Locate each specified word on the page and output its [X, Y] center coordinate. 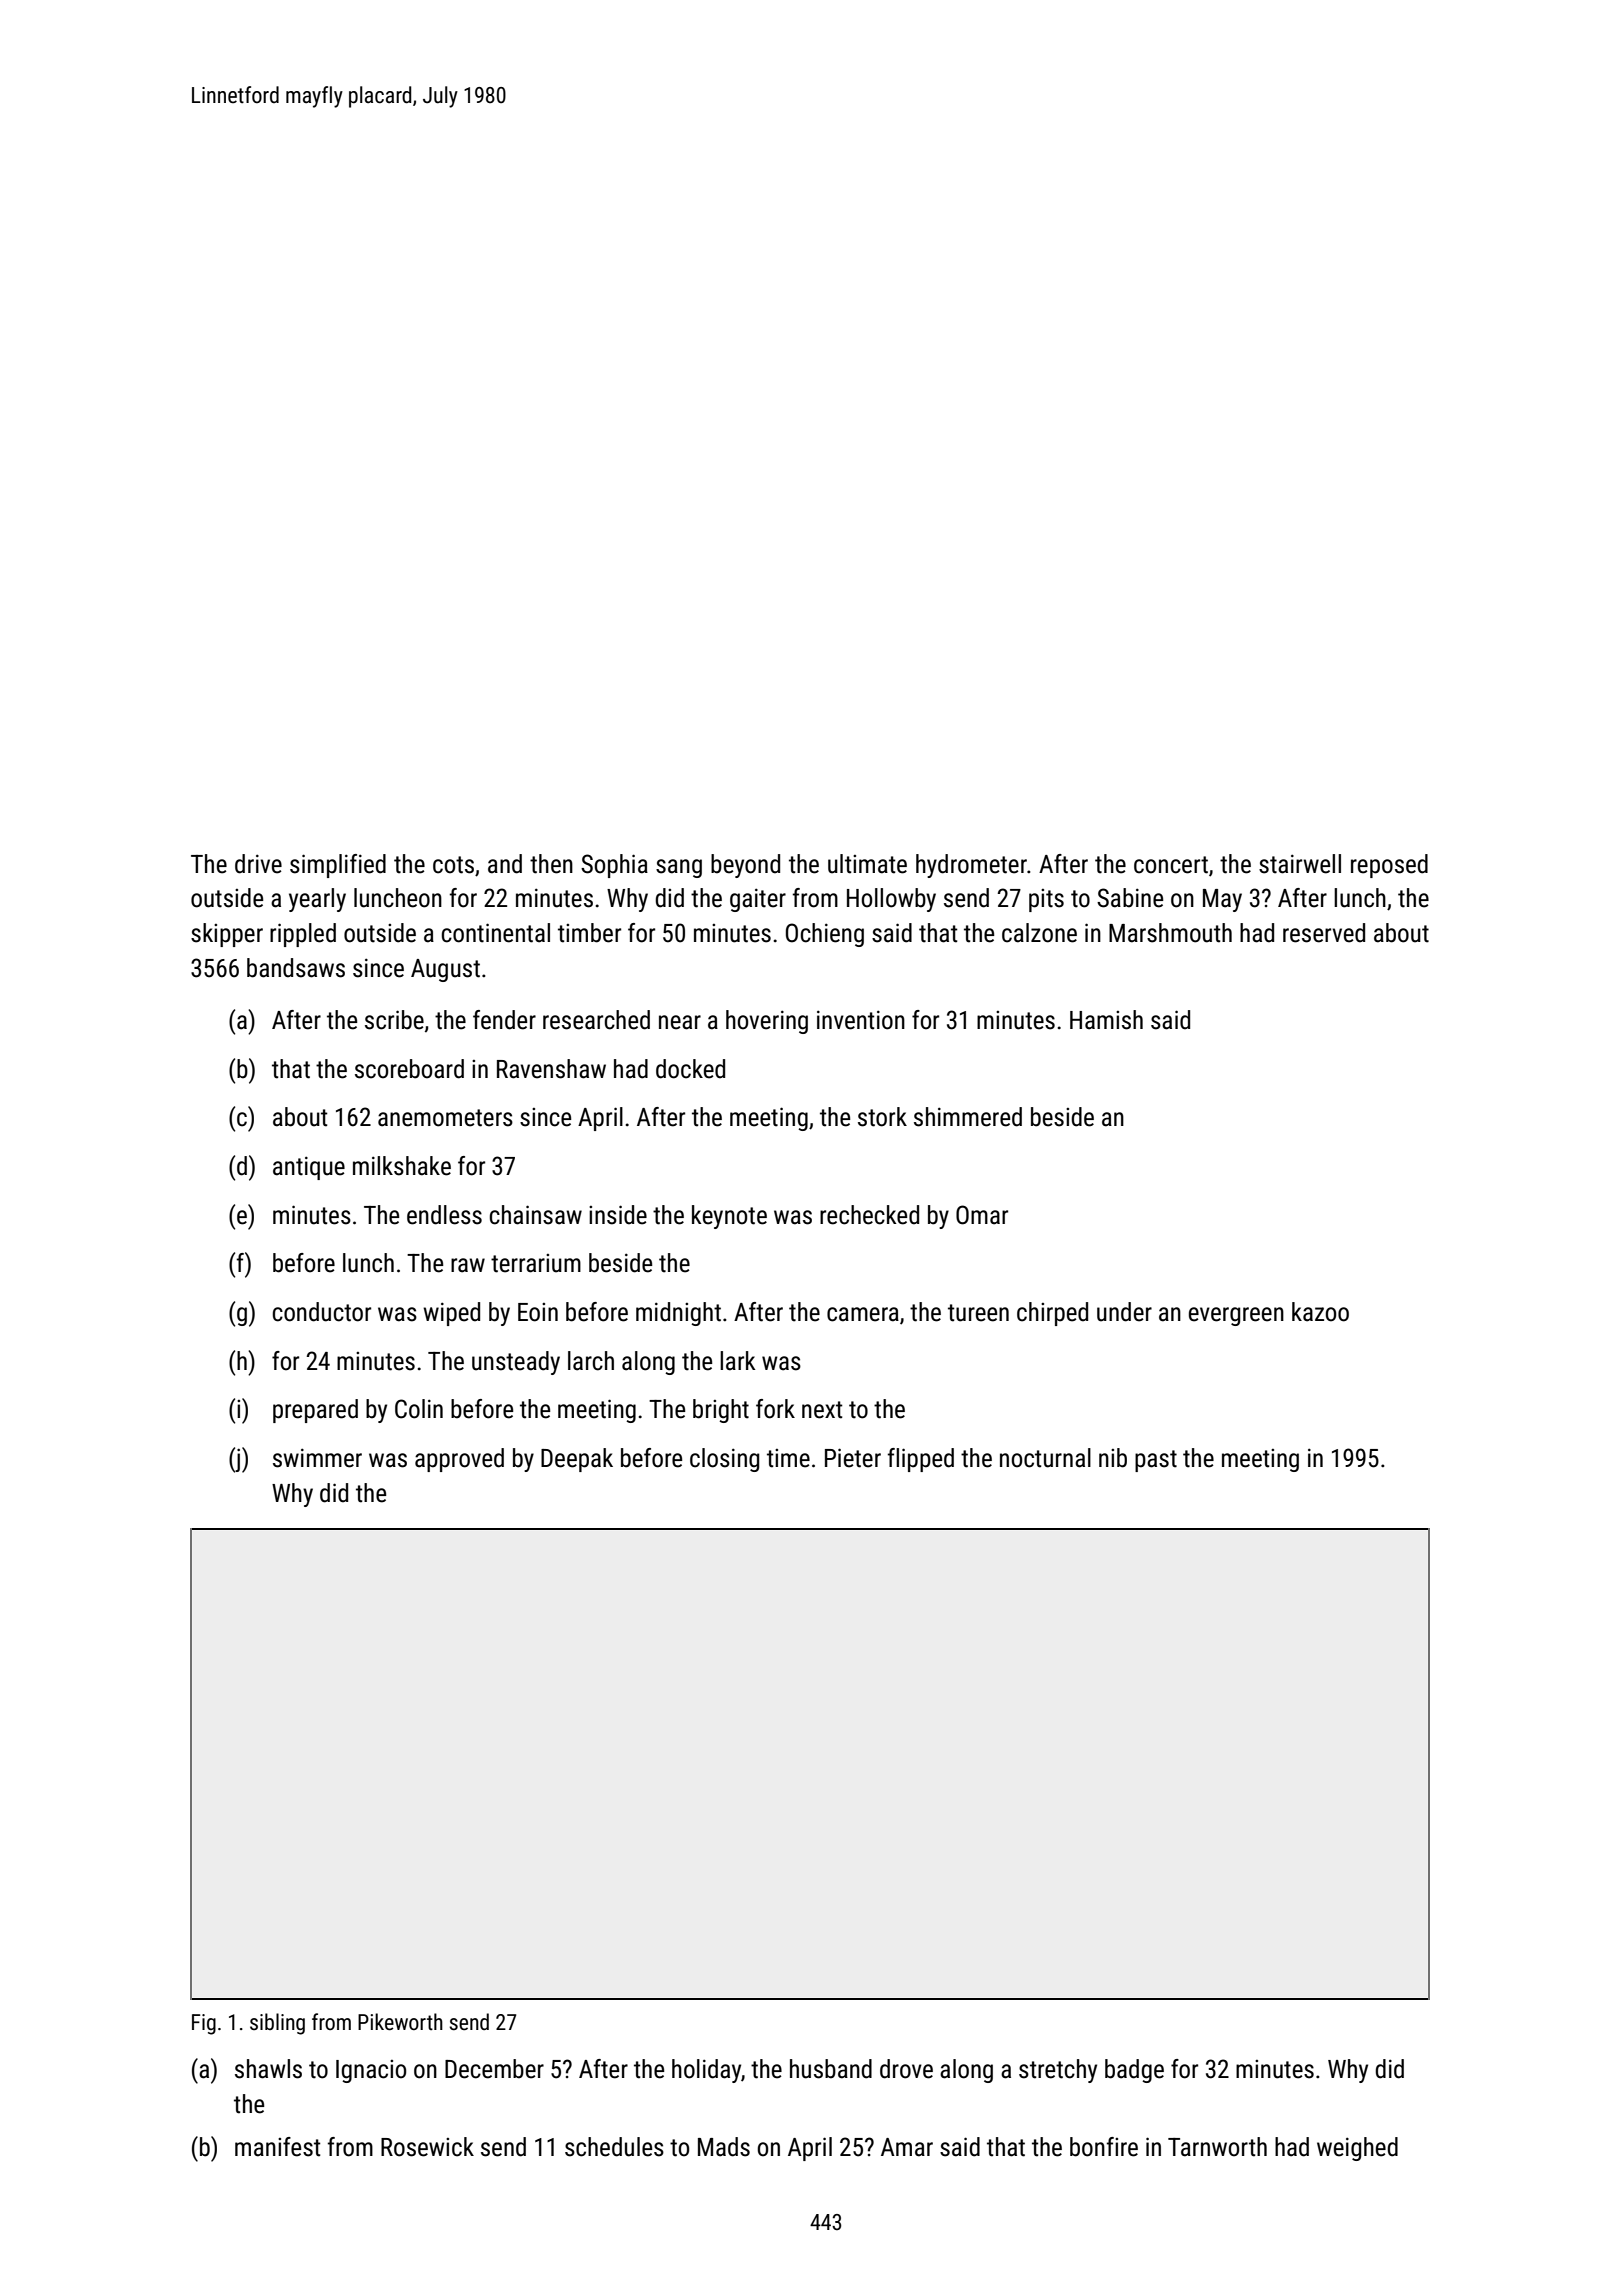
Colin [419, 1409]
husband [831, 2069]
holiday [706, 2071]
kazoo [1320, 1312]
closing [724, 1460]
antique [309, 1168]
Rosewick [427, 2147]
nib [1113, 1458]
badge [1134, 2071]
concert [1171, 865]
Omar [982, 1215]
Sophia [614, 866]
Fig [204, 2024]
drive [258, 864]
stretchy [1058, 2071]
